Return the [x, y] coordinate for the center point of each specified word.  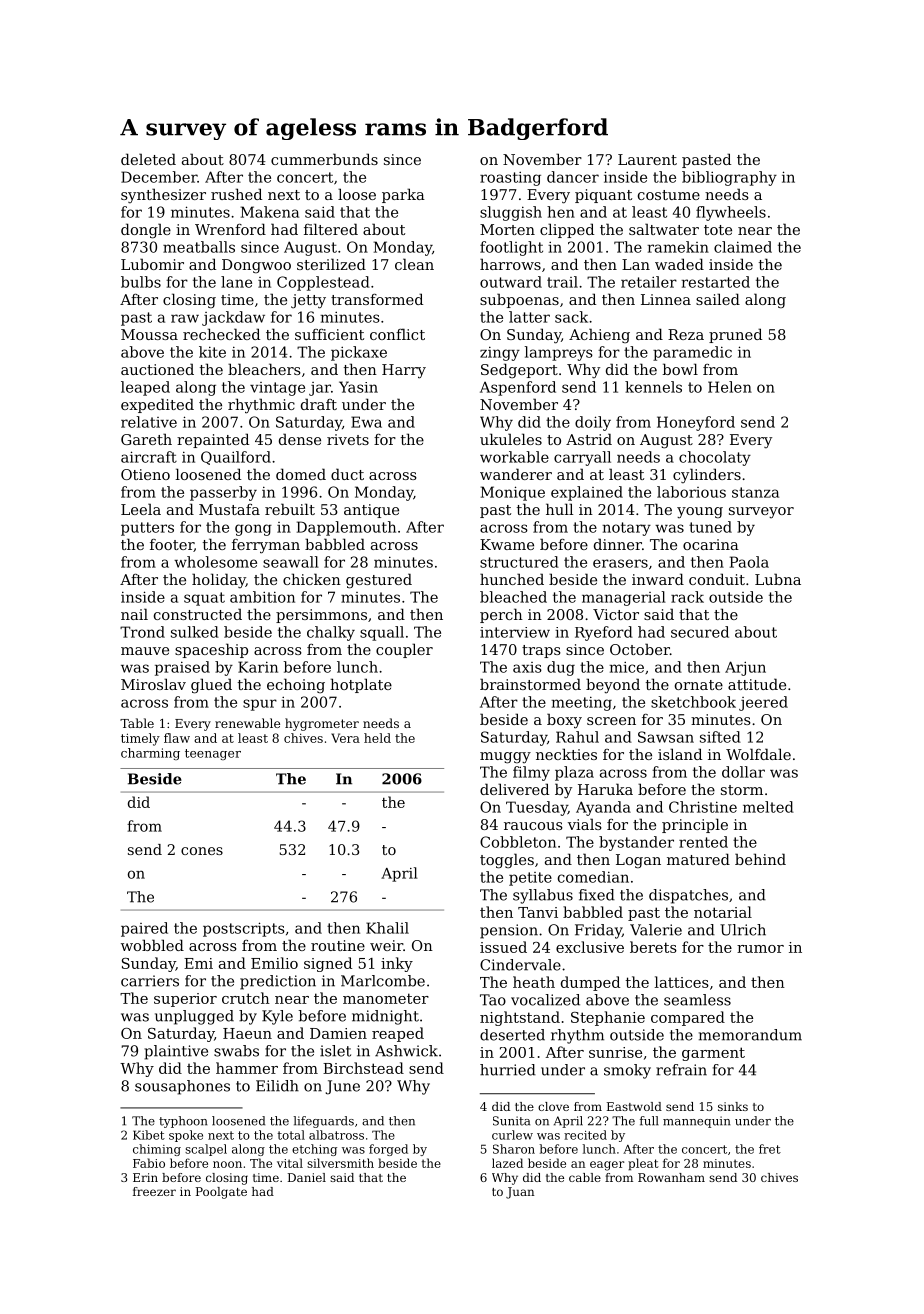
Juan [520, 1193]
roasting [510, 178]
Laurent [647, 159]
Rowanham [671, 1177]
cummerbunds [324, 159]
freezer [154, 1191]
